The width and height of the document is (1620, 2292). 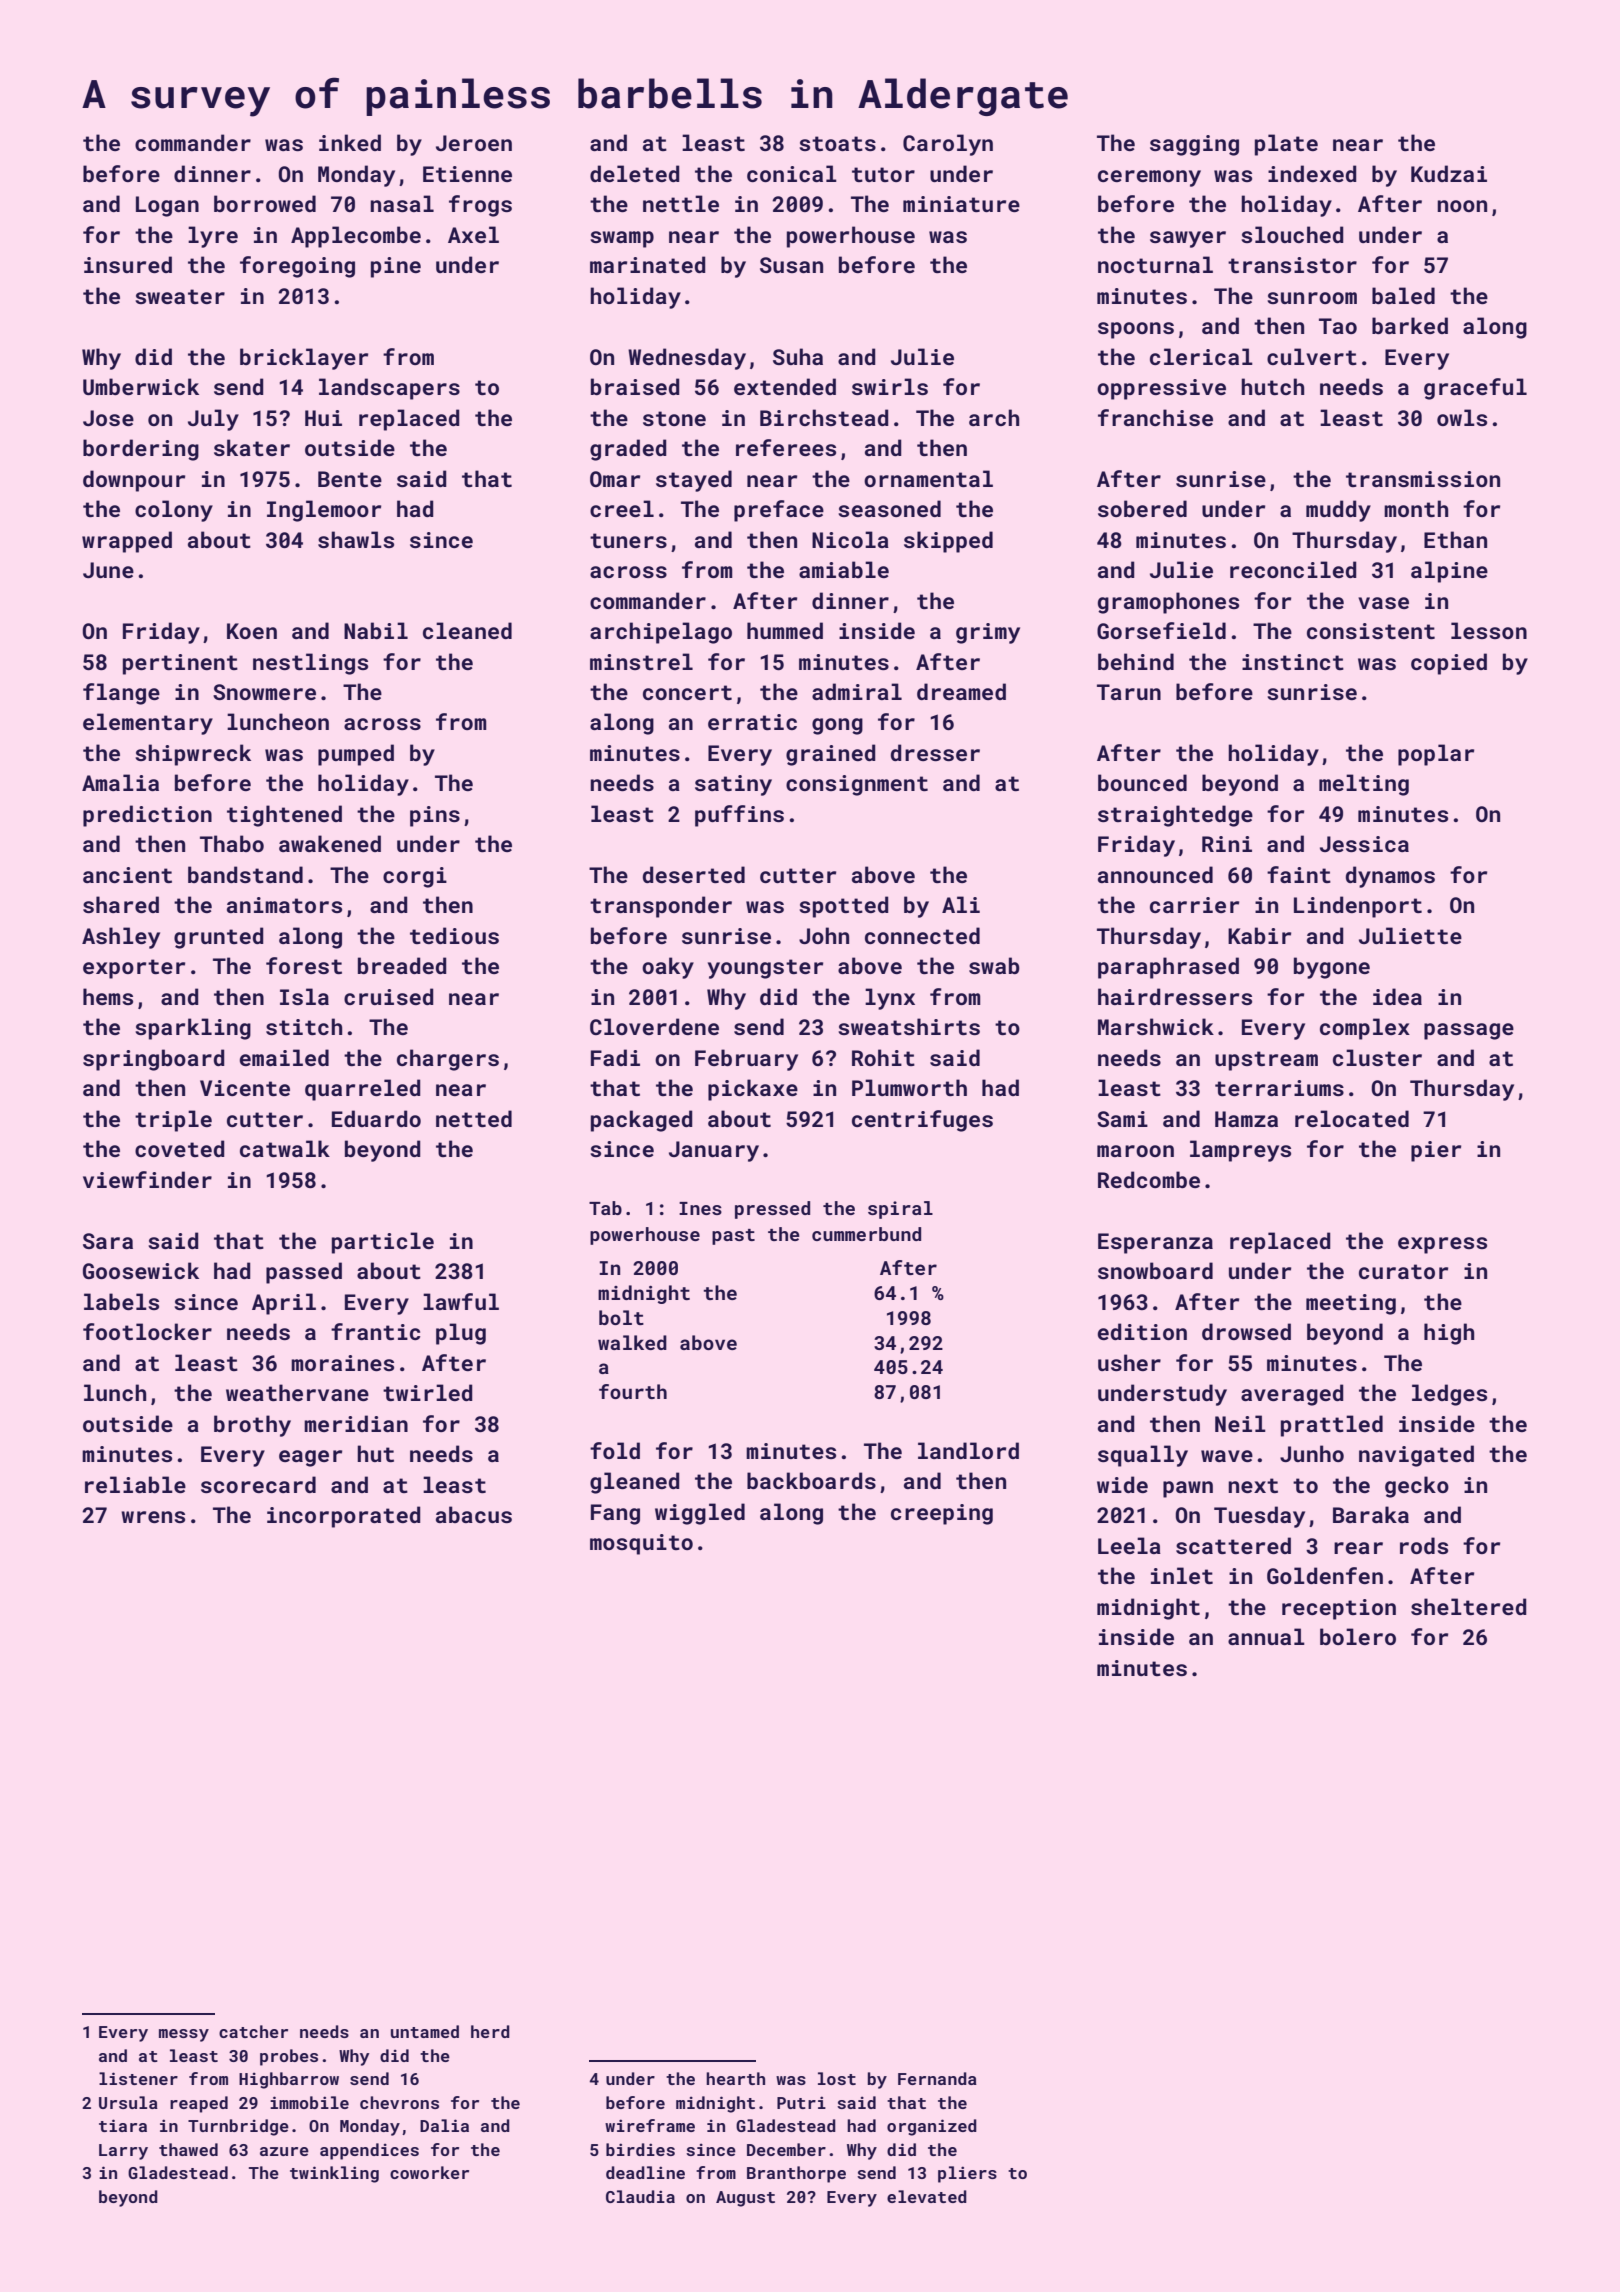 I want to click on bolero, so click(x=1358, y=1636).
